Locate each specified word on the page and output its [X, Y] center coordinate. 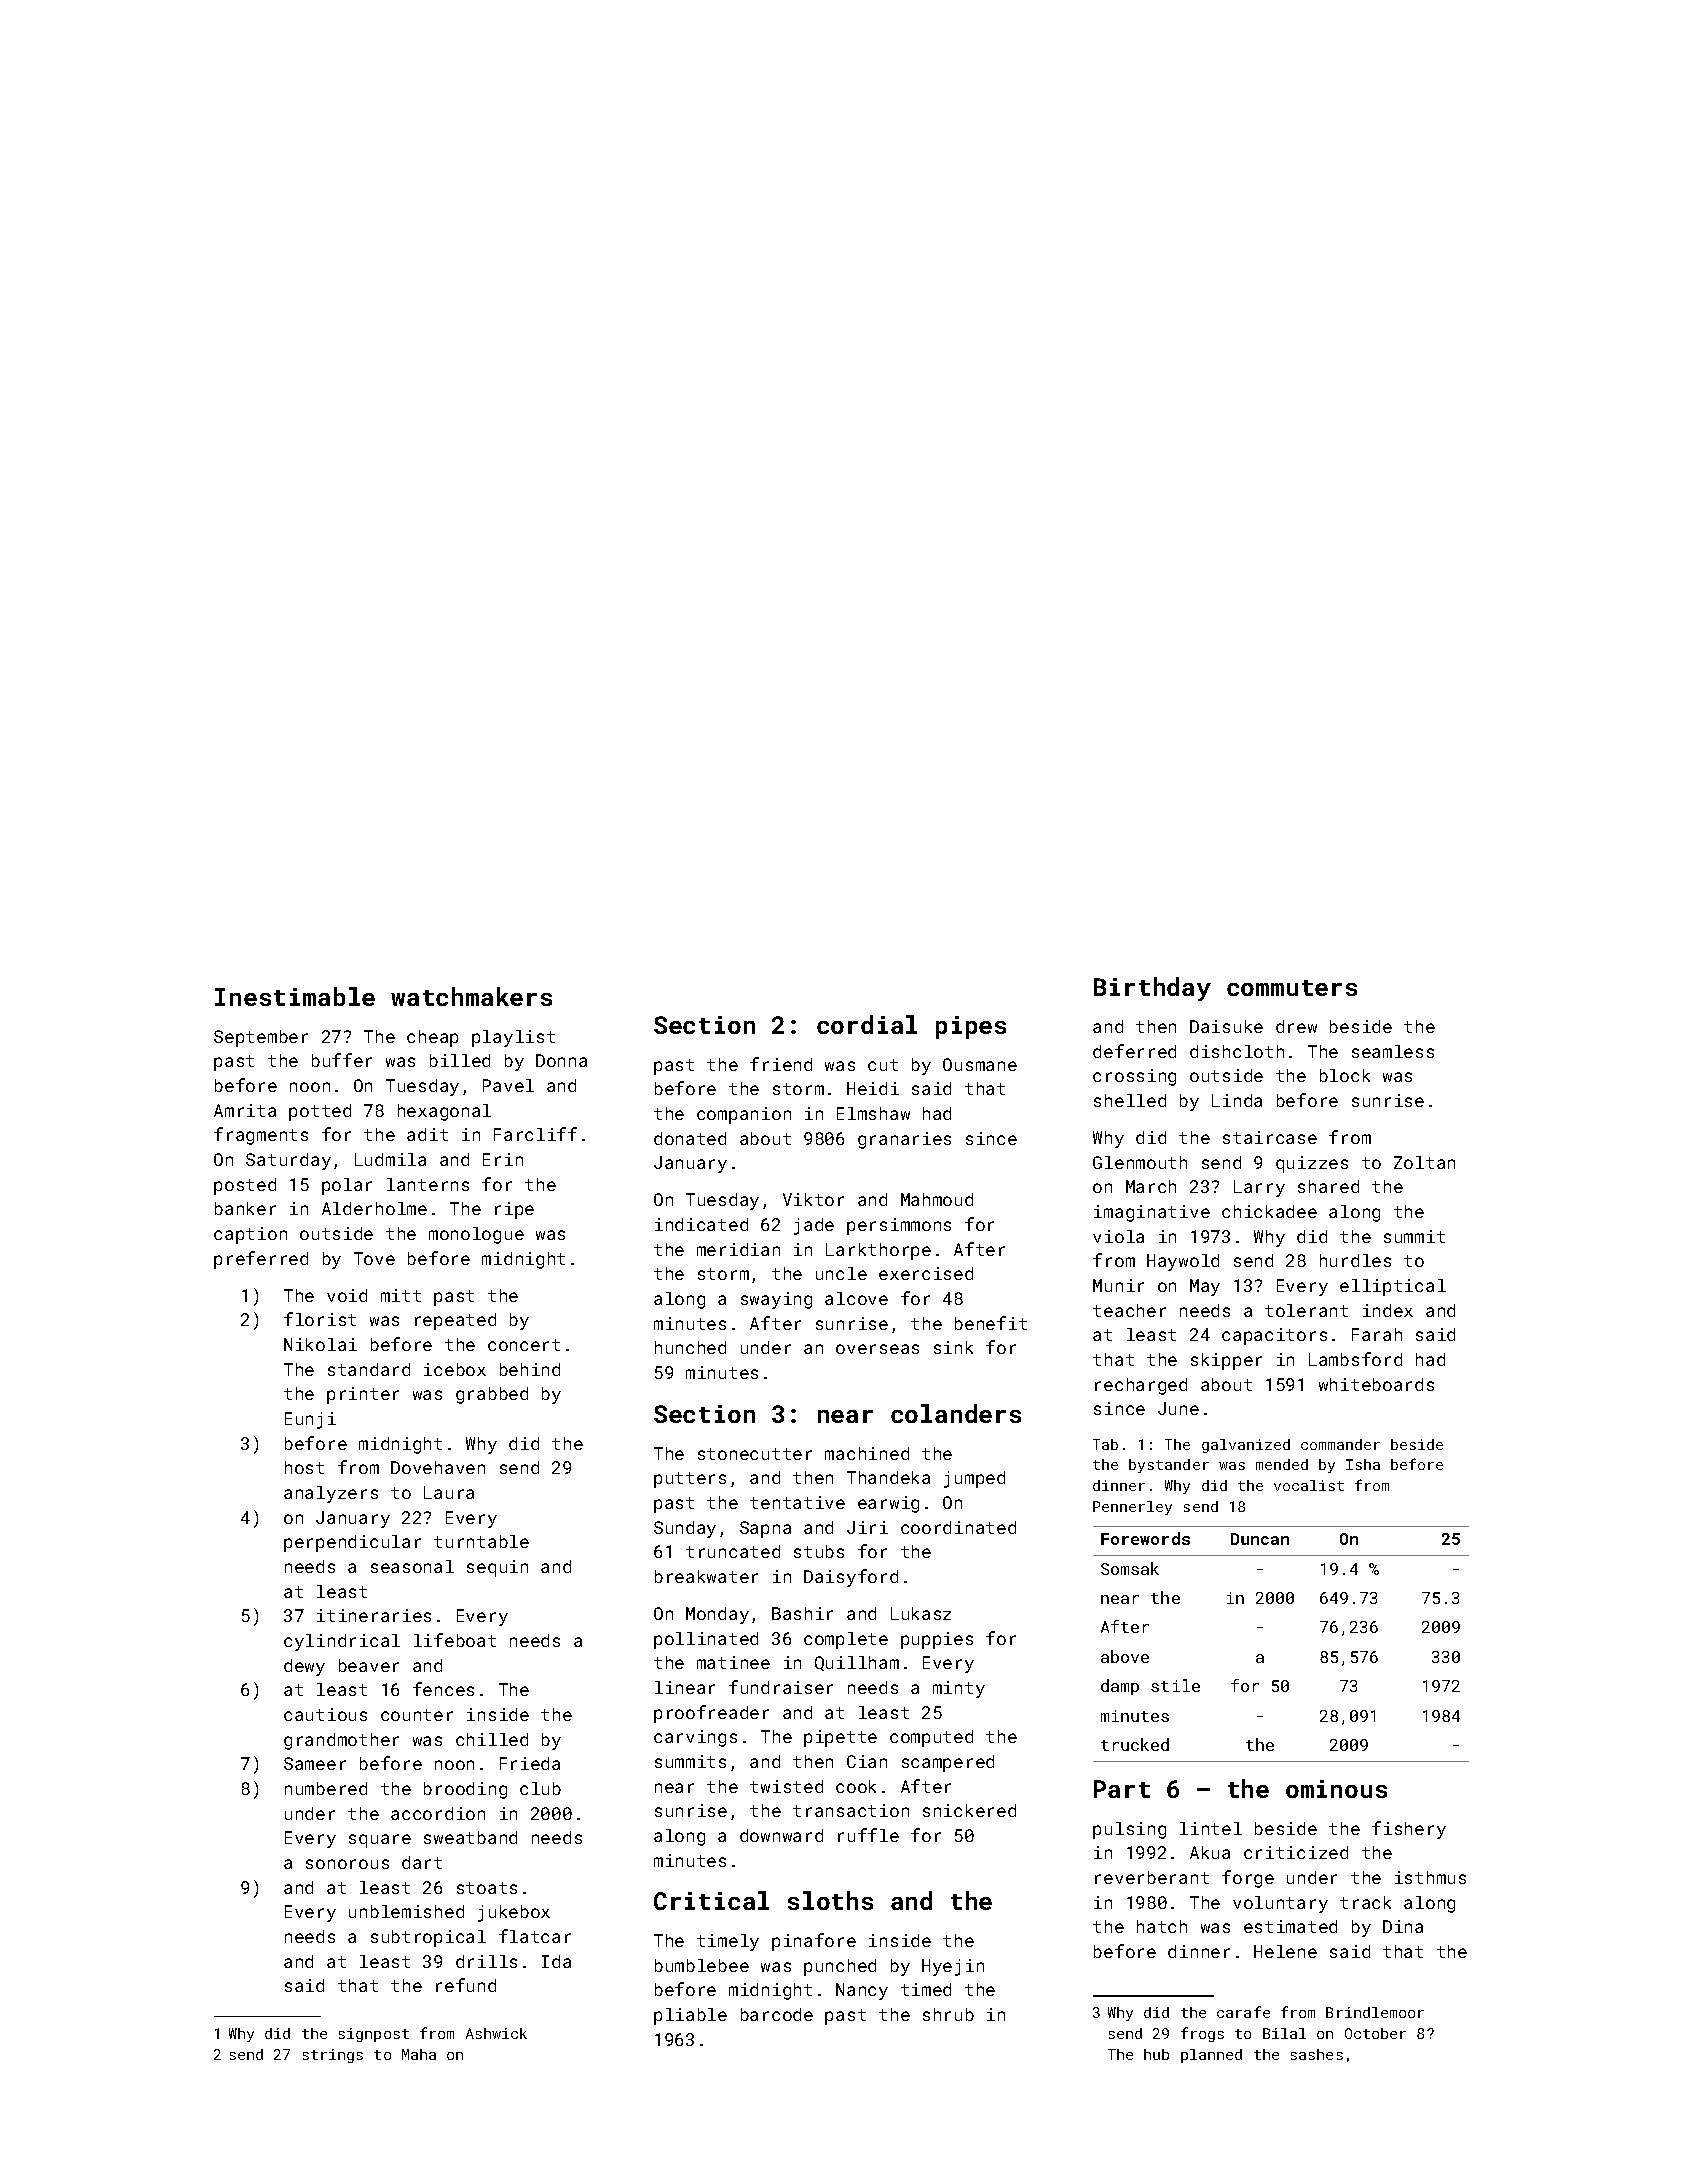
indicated [701, 1224]
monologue [476, 1235]
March [1151, 1186]
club [540, 1788]
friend [781, 1064]
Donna [561, 1060]
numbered [326, 1788]
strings [333, 2056]
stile [1175, 1685]
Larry [1259, 1188]
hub [1156, 2054]
